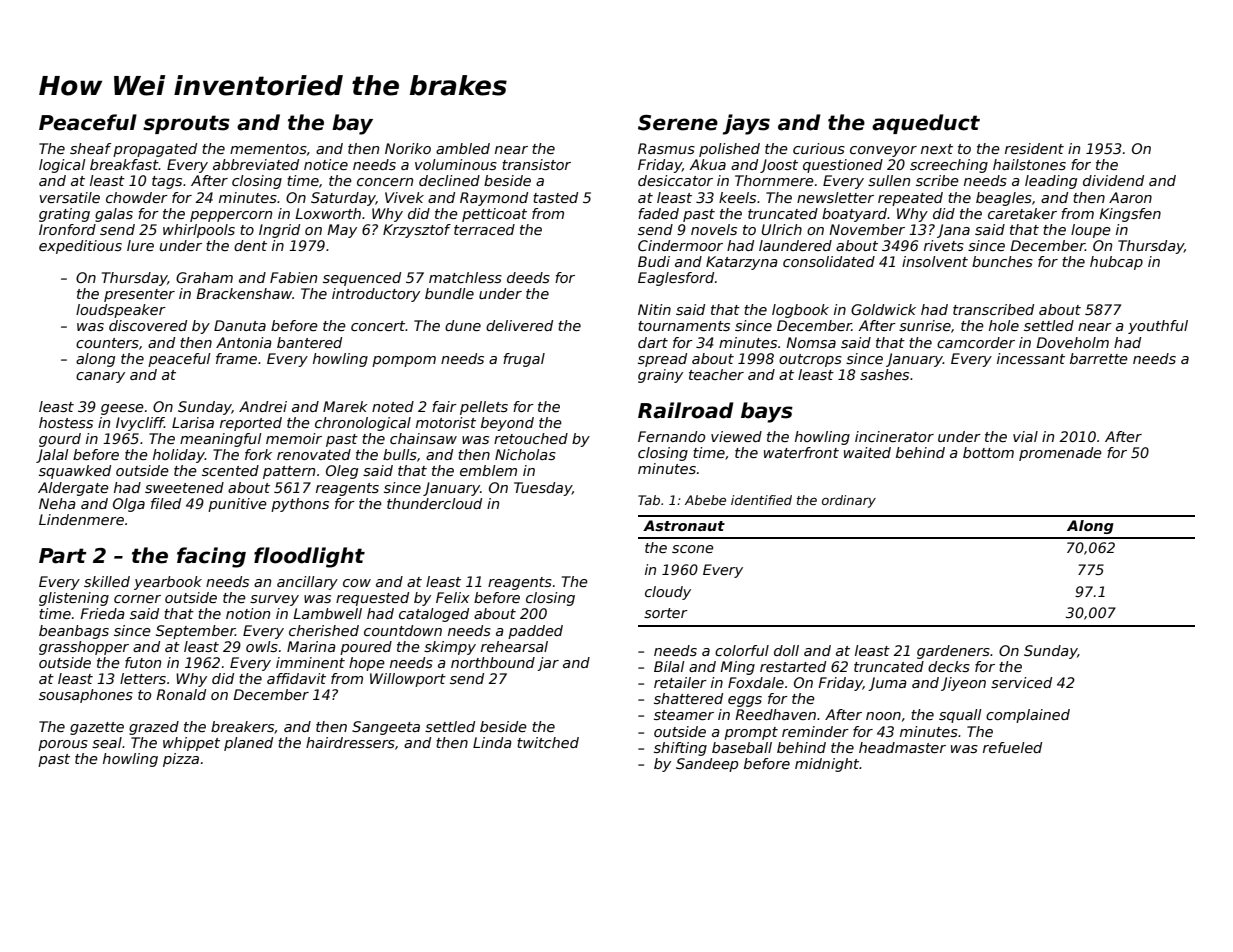  Describe the element at coordinates (1060, 454) in the screenshot. I see `promenade` at that location.
